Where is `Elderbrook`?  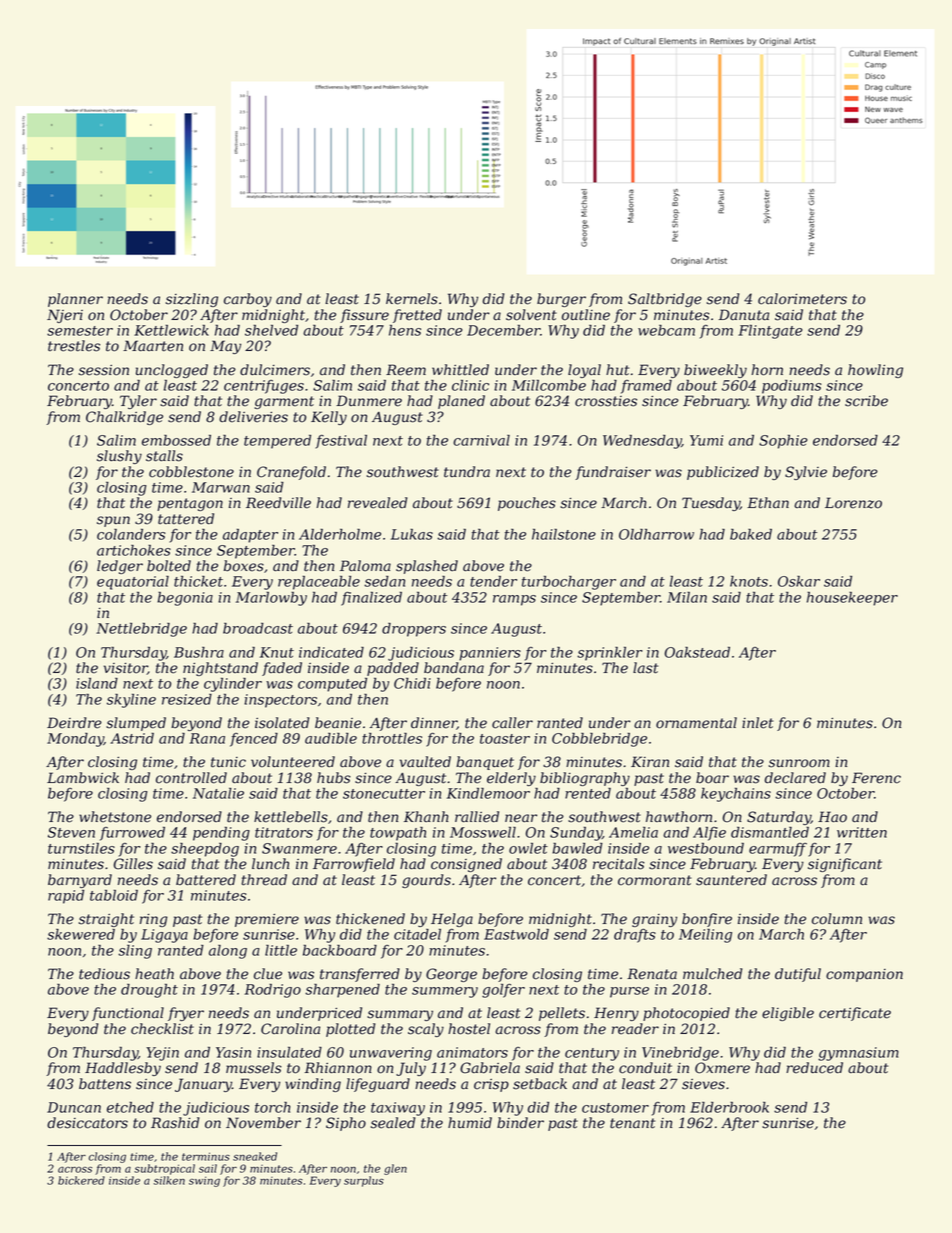 Elderbrook is located at coordinates (729, 1107).
